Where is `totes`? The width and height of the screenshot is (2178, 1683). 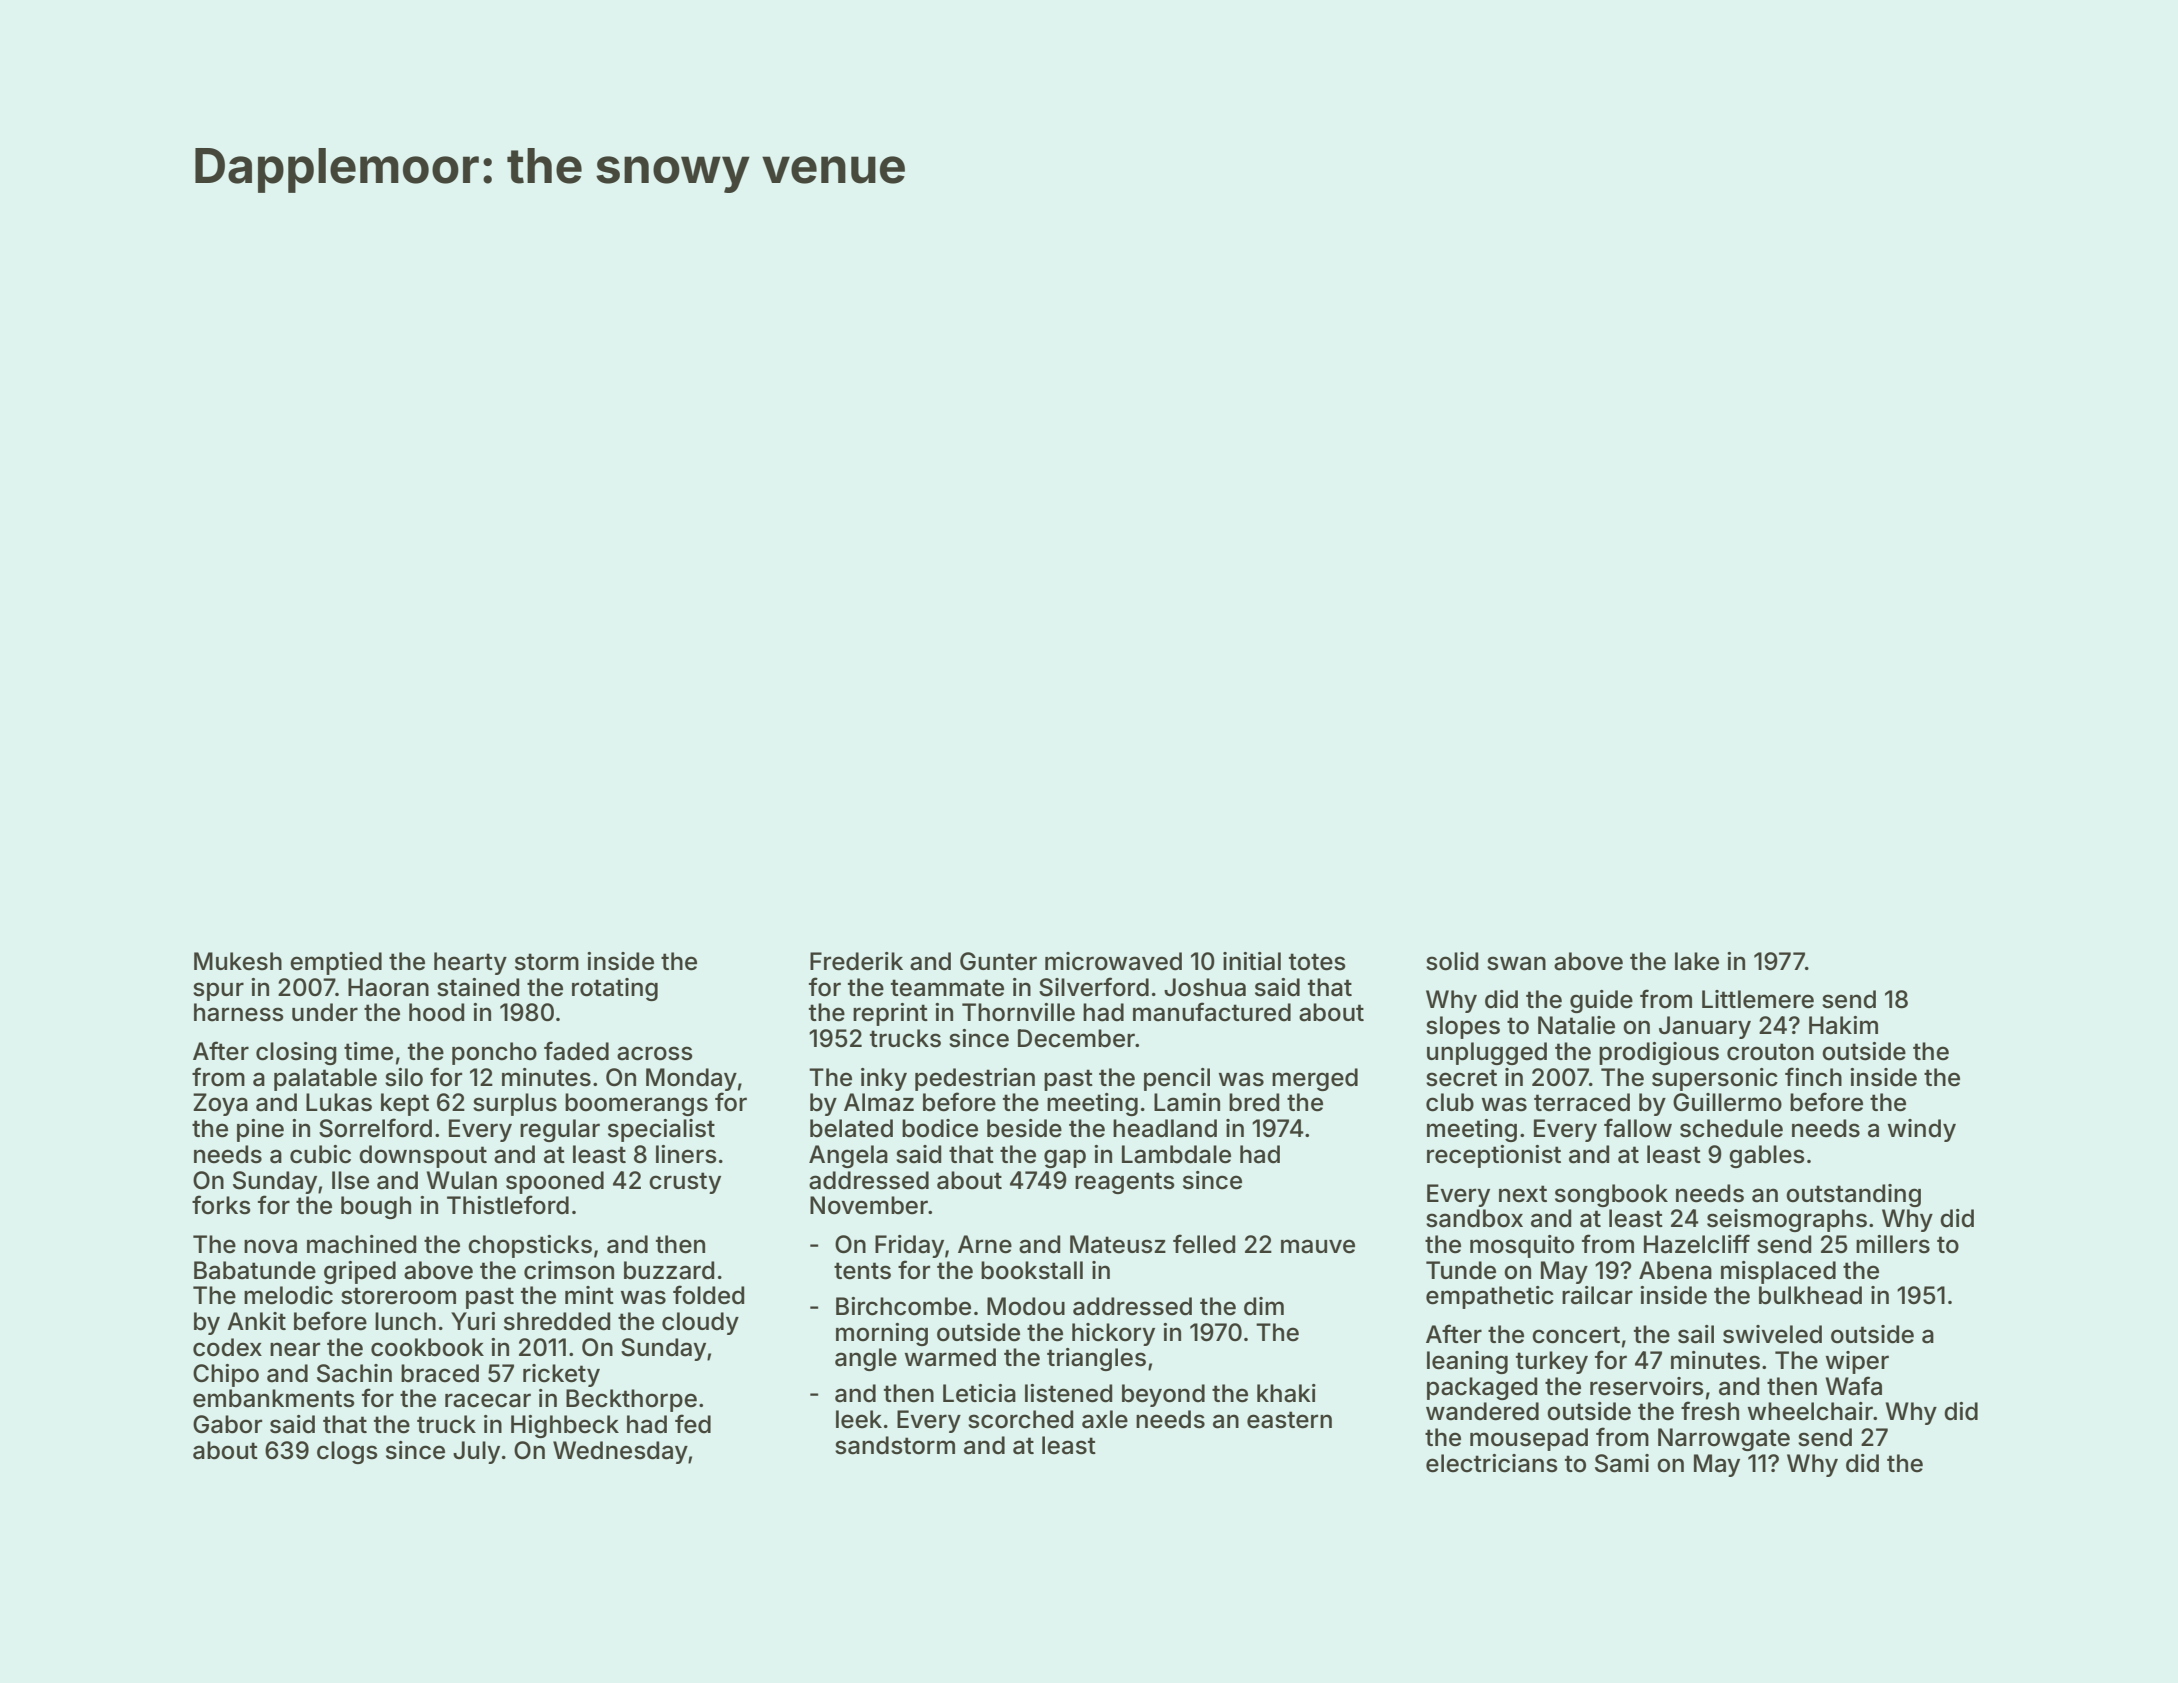 totes is located at coordinates (1317, 962).
